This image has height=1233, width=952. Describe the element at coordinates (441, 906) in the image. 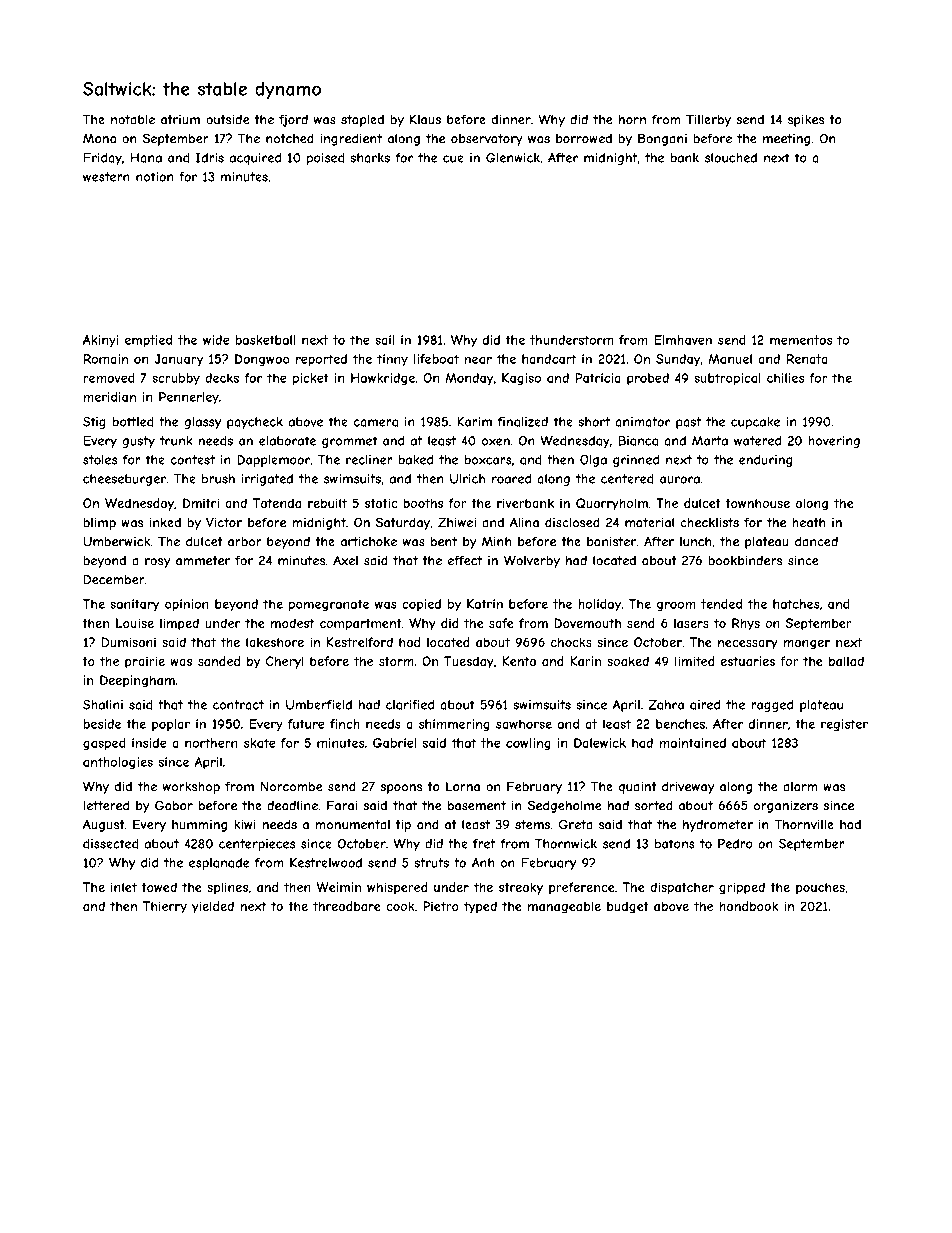

I see `Pietro` at that location.
